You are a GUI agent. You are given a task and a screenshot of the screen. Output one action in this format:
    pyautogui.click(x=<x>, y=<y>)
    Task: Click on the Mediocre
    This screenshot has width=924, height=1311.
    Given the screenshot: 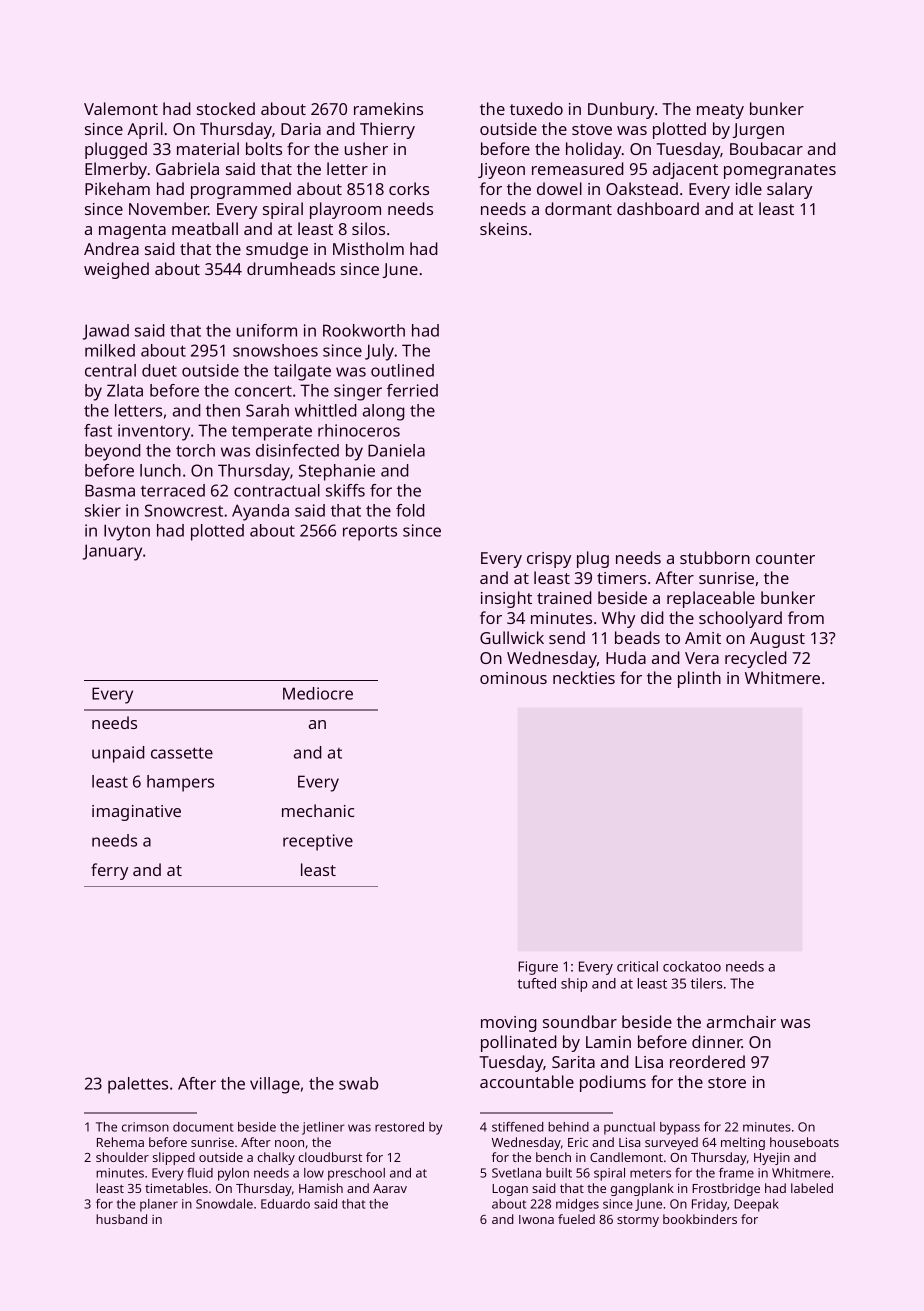 What is the action you would take?
    pyautogui.click(x=318, y=693)
